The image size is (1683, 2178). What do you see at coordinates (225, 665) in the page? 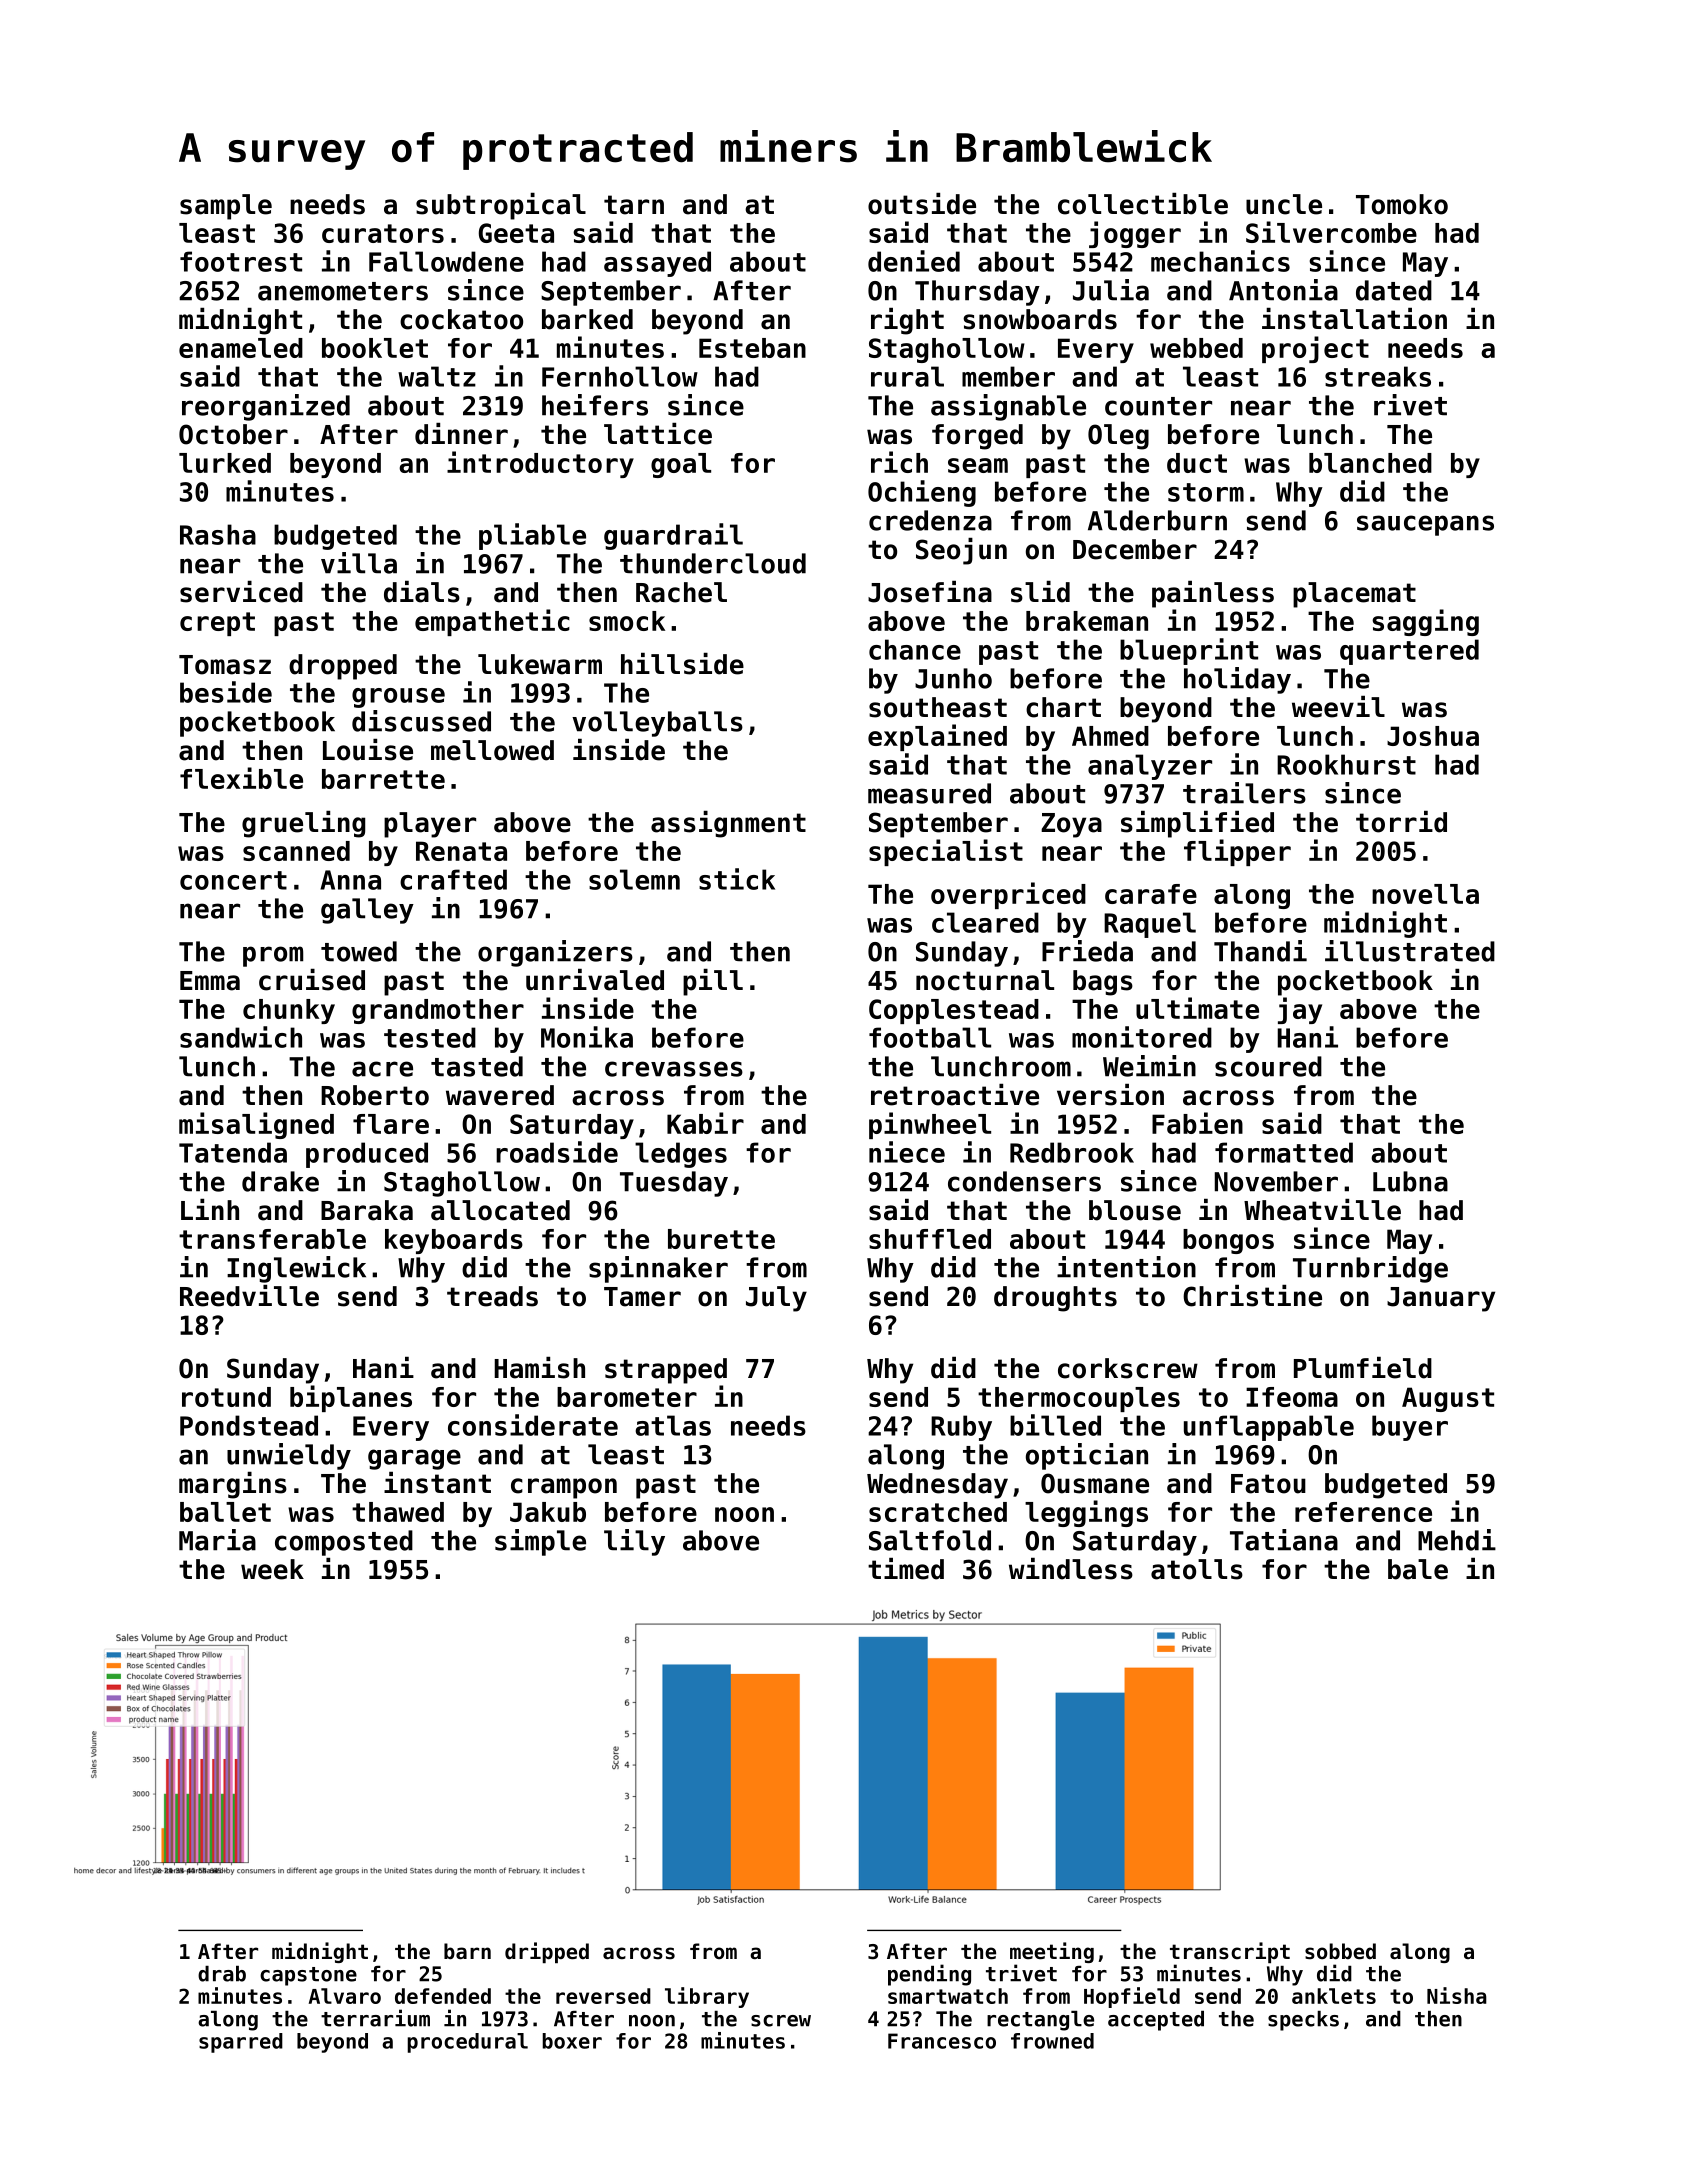
I see `Tomasz` at bounding box center [225, 665].
